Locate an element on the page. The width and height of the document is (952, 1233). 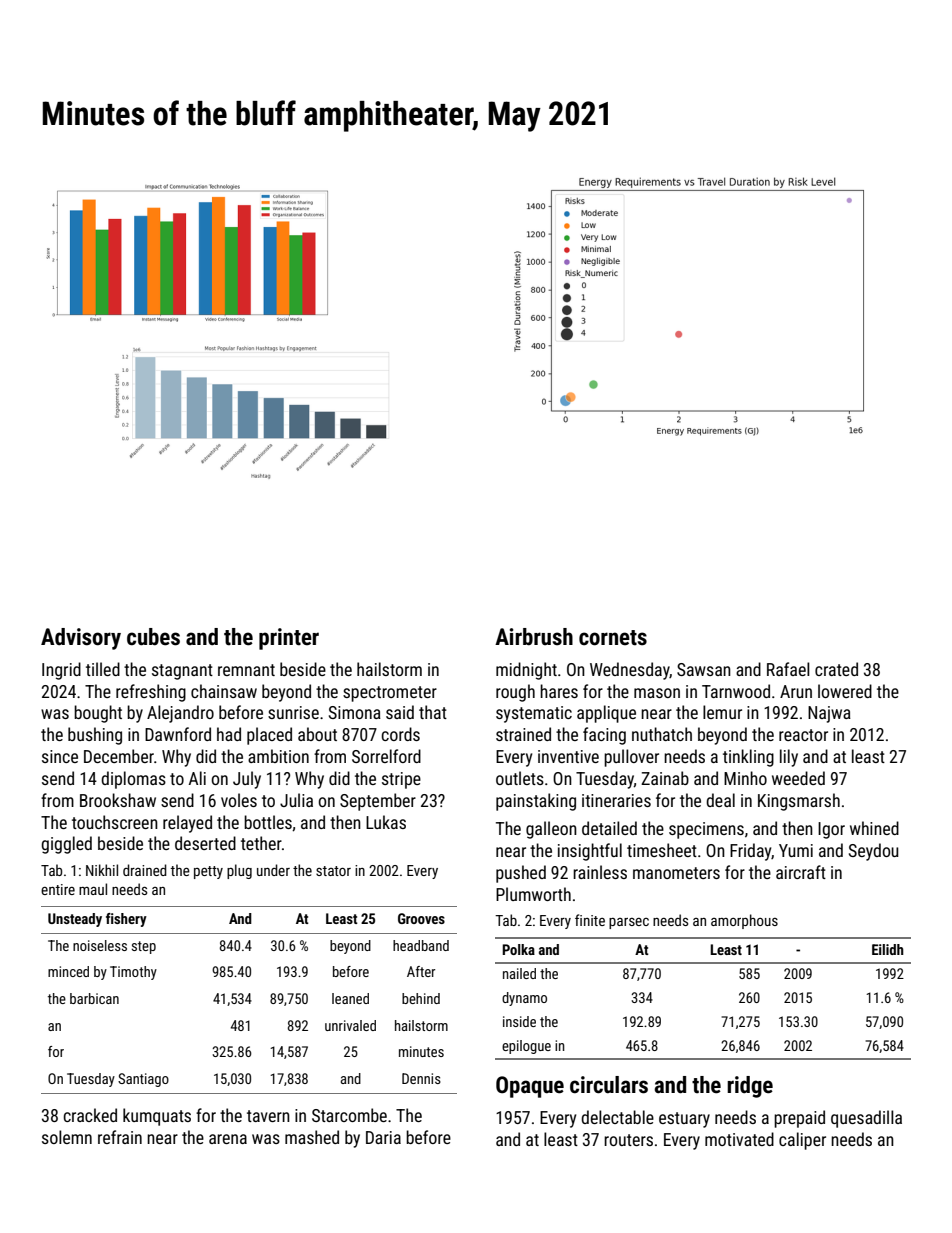
Santiago is located at coordinates (143, 1080).
